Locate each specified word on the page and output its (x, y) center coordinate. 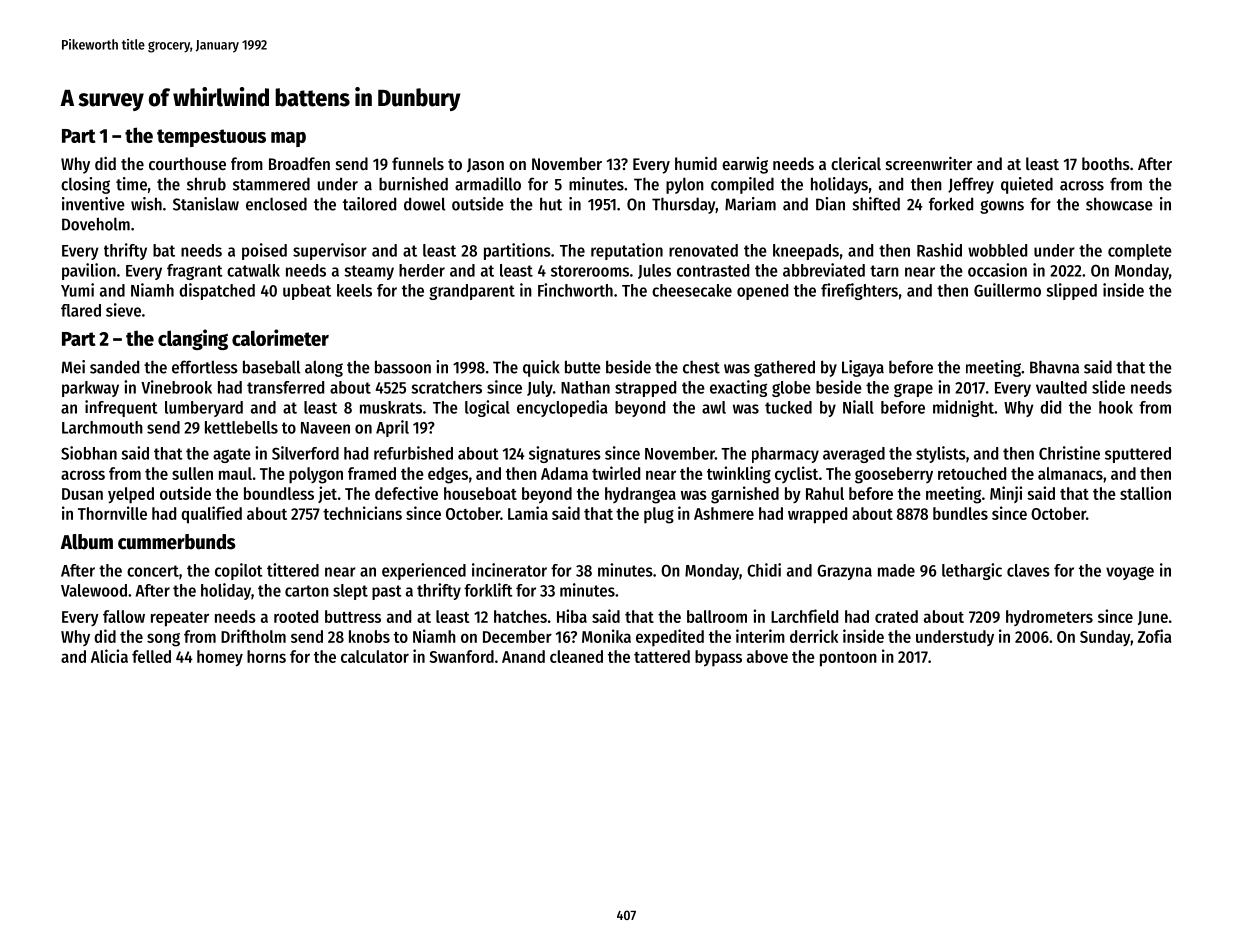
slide (1108, 387)
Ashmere (724, 513)
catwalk (253, 270)
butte (583, 367)
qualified (211, 515)
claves (1028, 570)
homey (220, 658)
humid (696, 163)
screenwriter (929, 163)
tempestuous (211, 138)
